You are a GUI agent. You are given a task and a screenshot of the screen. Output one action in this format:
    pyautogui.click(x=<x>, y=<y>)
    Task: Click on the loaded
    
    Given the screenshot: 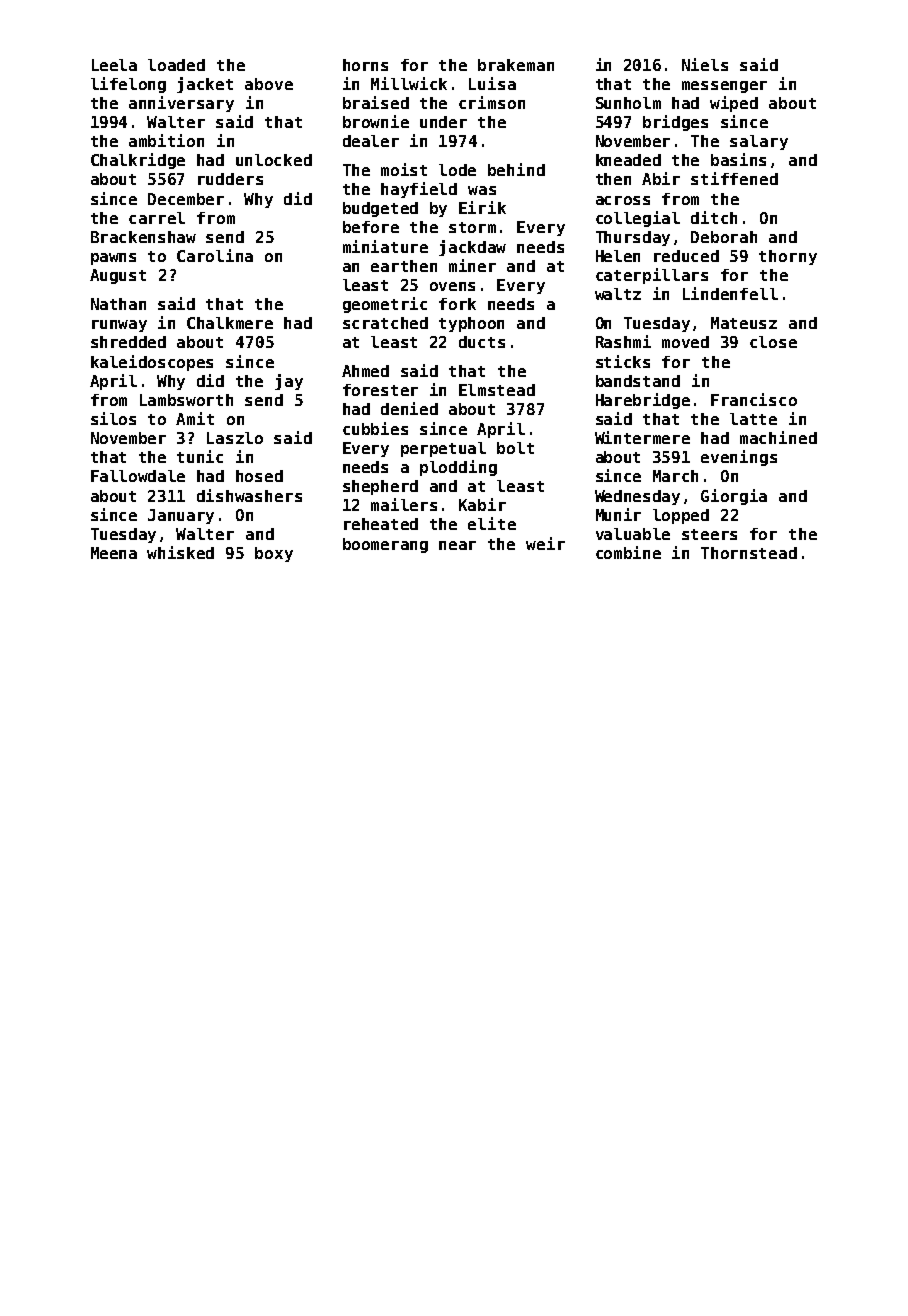 What is the action you would take?
    pyautogui.click(x=176, y=65)
